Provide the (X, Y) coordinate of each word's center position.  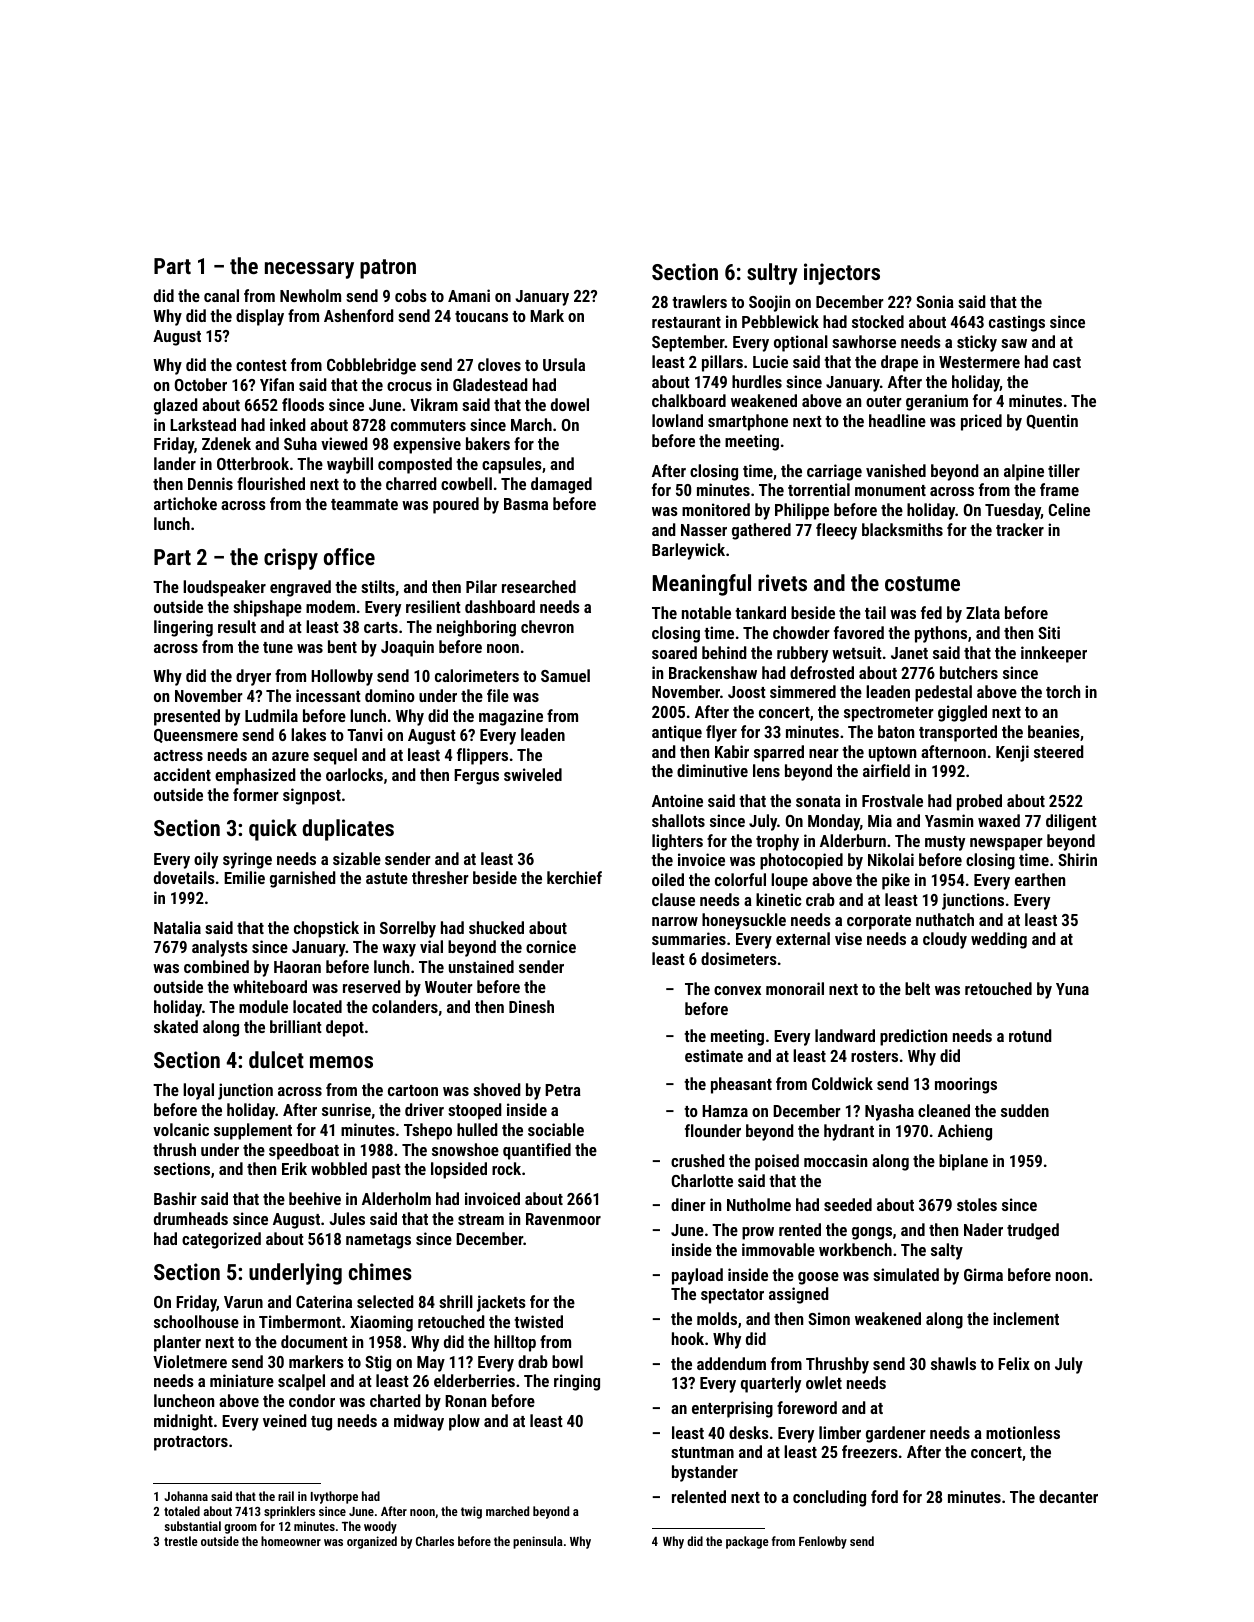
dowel (570, 404)
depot (345, 1028)
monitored (716, 509)
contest (261, 365)
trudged (1033, 1231)
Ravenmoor (563, 1219)
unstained (481, 966)
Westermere (979, 362)
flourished (271, 483)
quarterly (771, 1384)
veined (285, 1420)
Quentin (1052, 421)
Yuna (1072, 989)
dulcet (276, 1059)
